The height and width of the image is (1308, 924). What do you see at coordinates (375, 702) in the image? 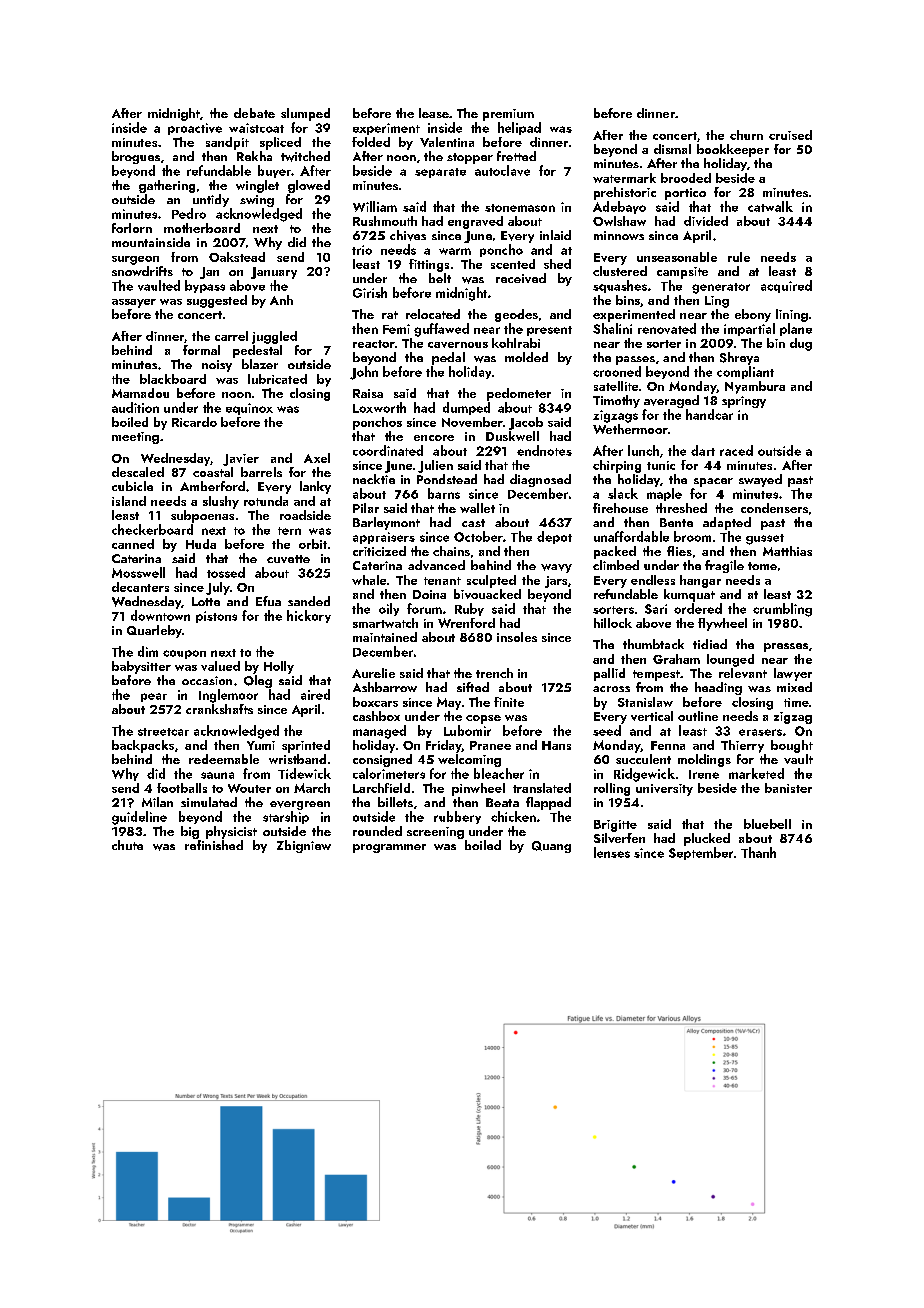
I see `boxcars` at bounding box center [375, 702].
